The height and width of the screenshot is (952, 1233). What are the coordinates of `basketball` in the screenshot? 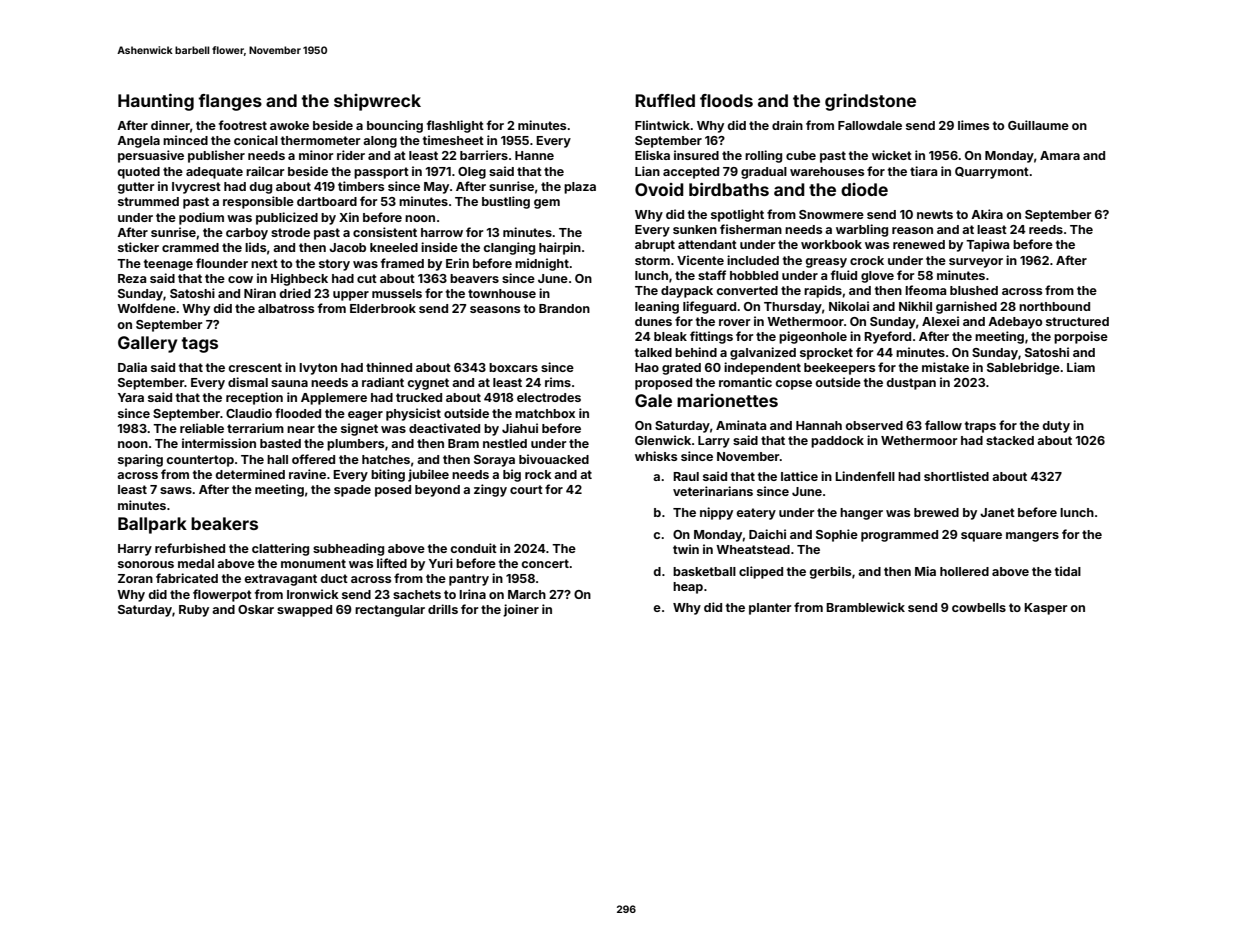 It's located at (704, 571).
